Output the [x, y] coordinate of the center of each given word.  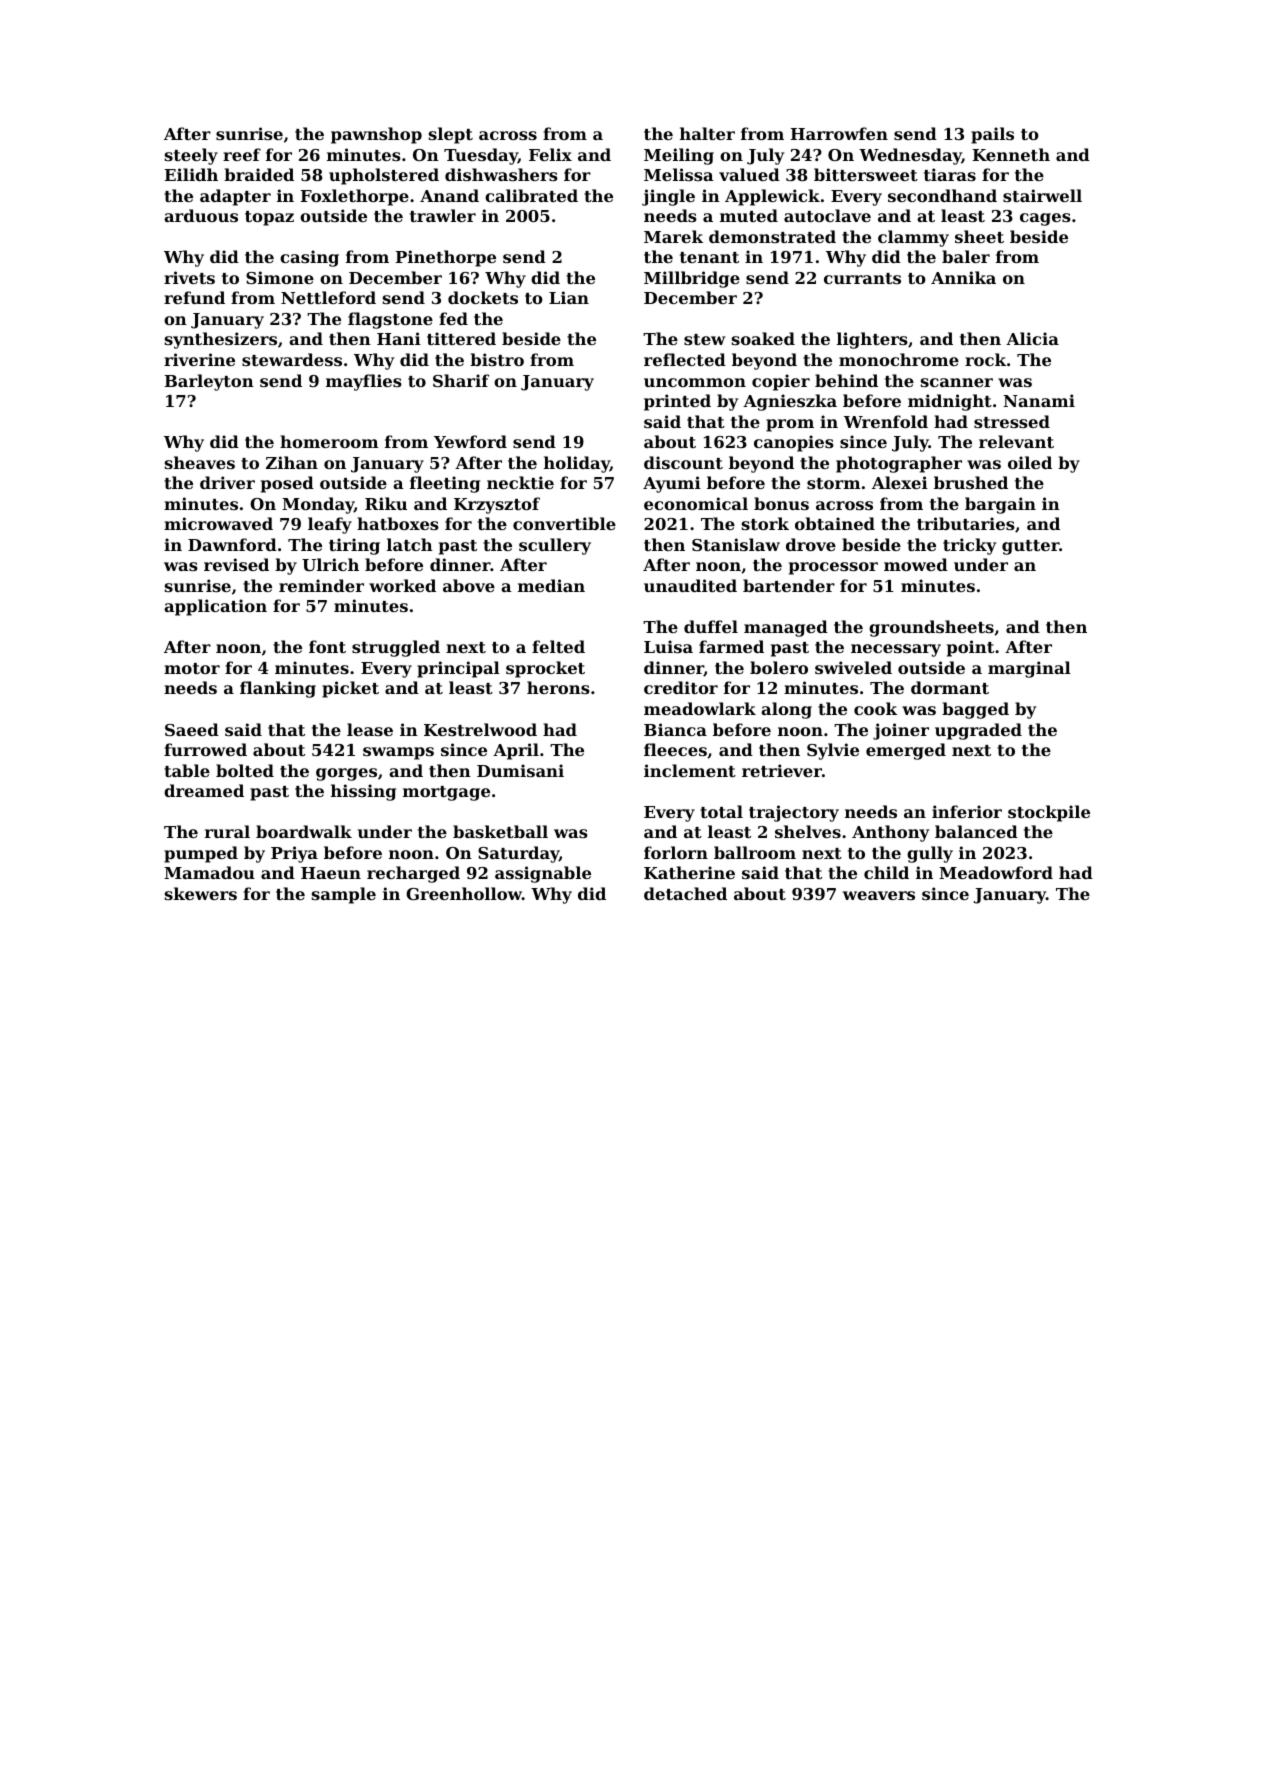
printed [677, 402]
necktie [520, 482]
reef [242, 154]
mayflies [364, 382]
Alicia [1032, 338]
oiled [1030, 462]
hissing [363, 792]
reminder [321, 585]
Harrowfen [839, 133]
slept [451, 135]
